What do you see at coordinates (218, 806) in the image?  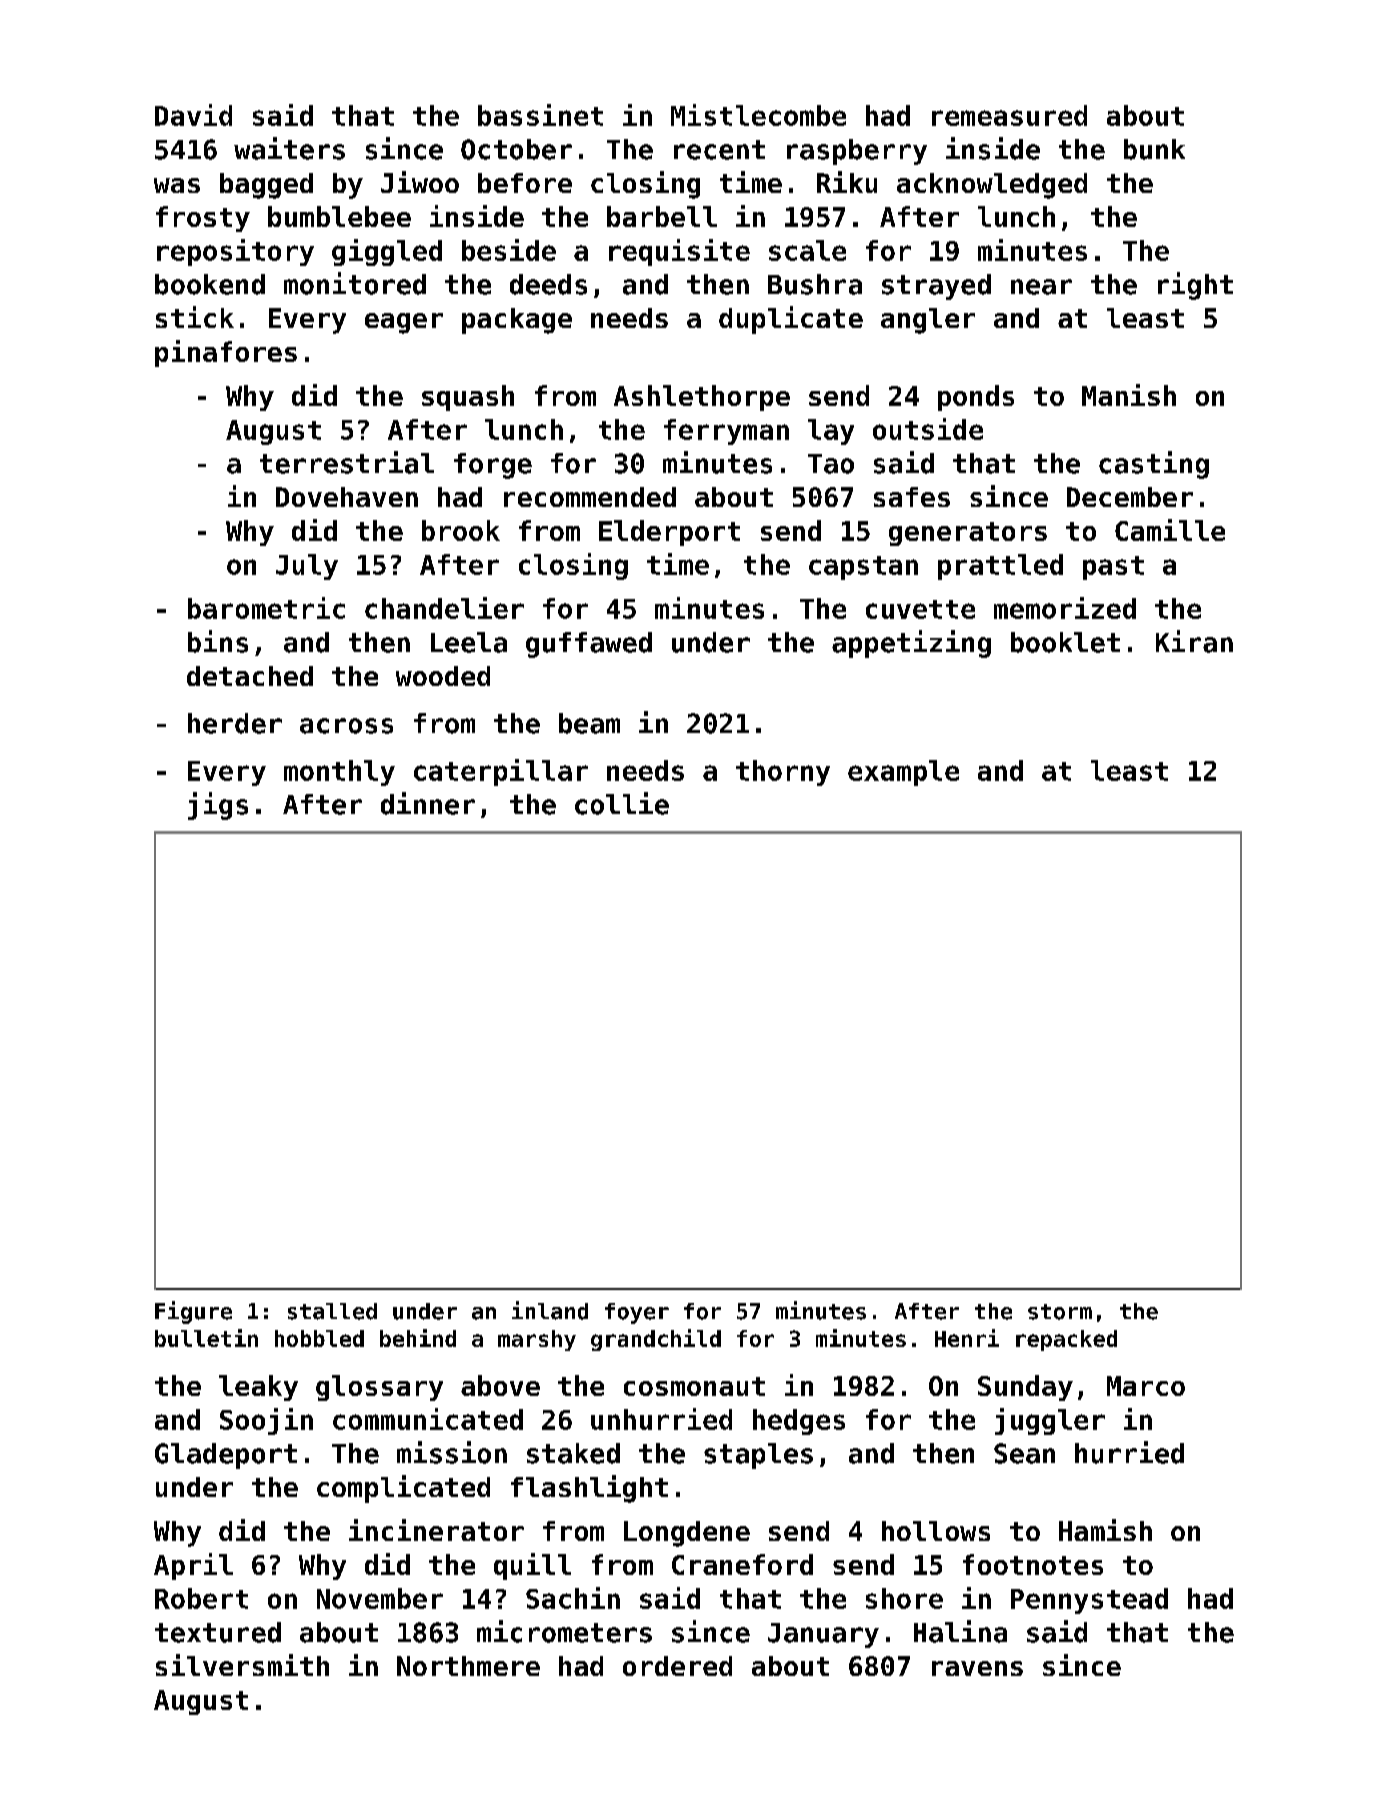 I see `jigs` at bounding box center [218, 806].
